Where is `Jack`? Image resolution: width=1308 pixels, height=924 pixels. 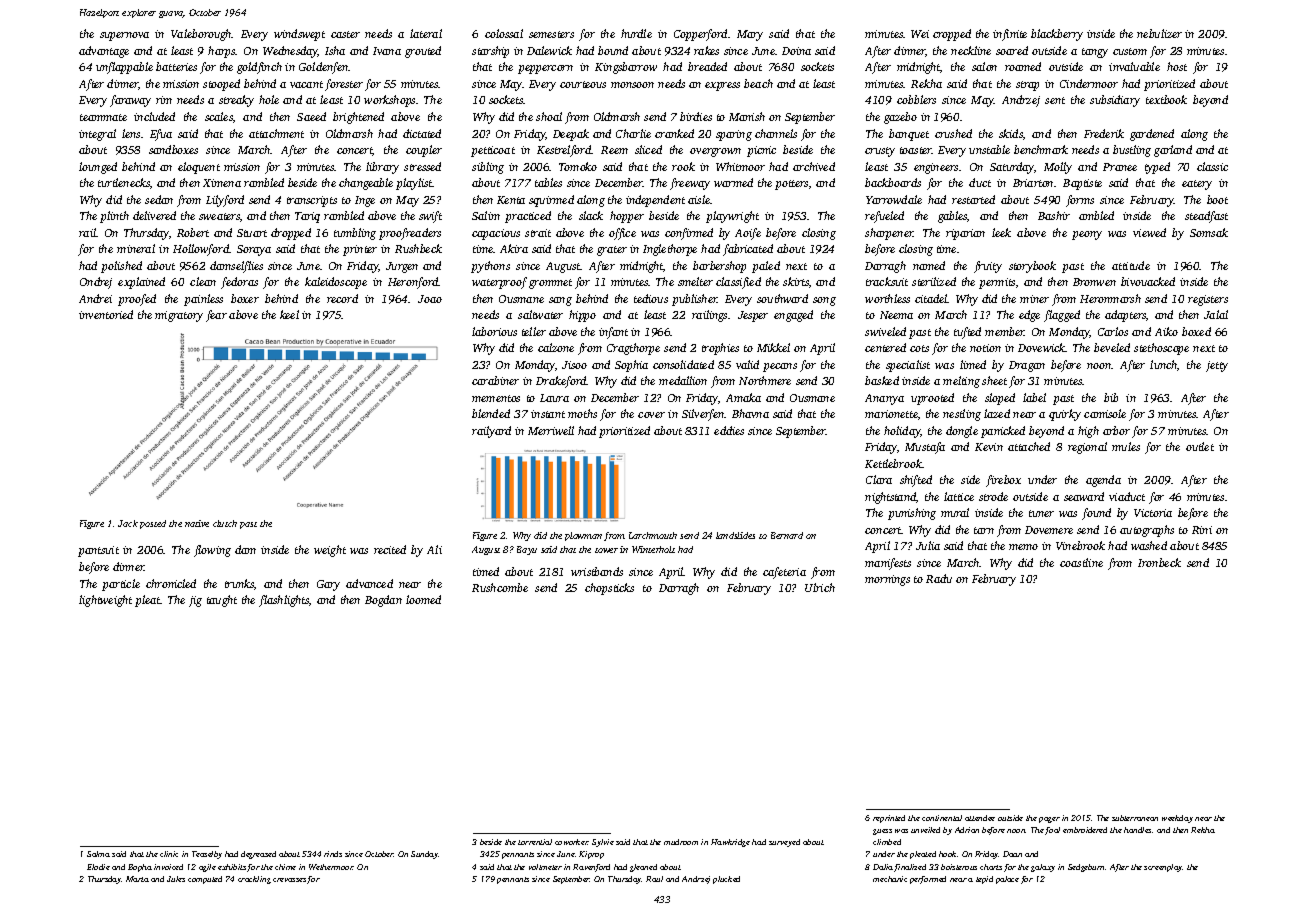
Jack is located at coordinates (128, 523).
